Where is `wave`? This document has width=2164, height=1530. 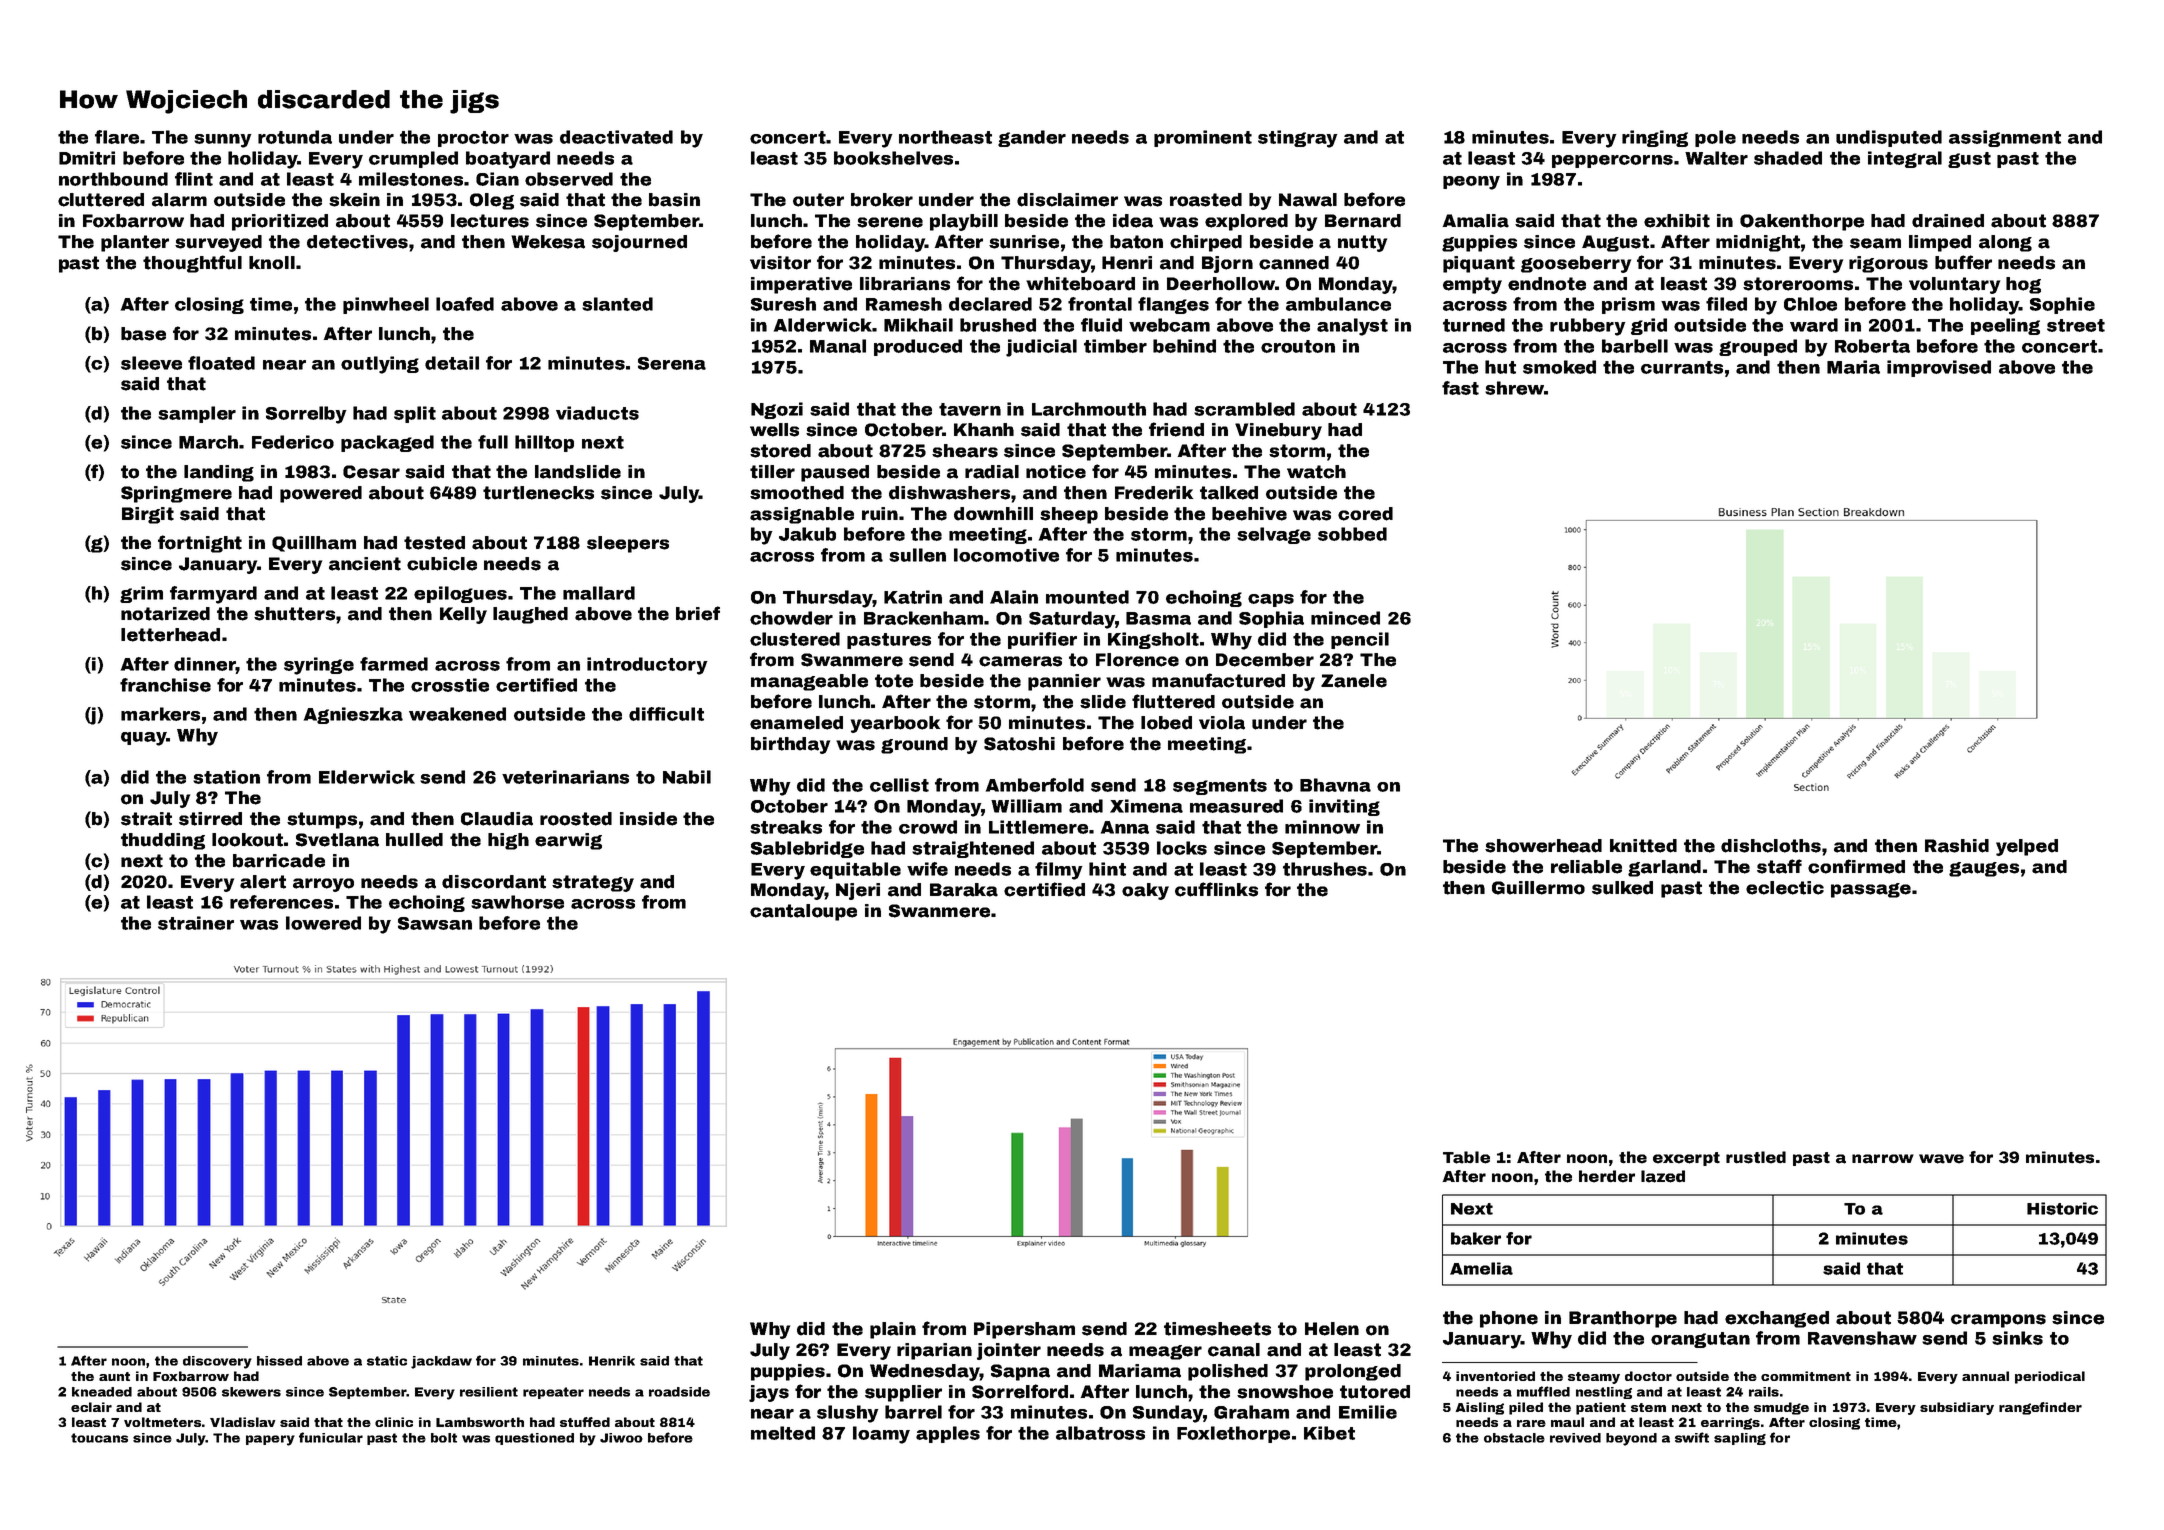 wave is located at coordinates (1941, 1159).
